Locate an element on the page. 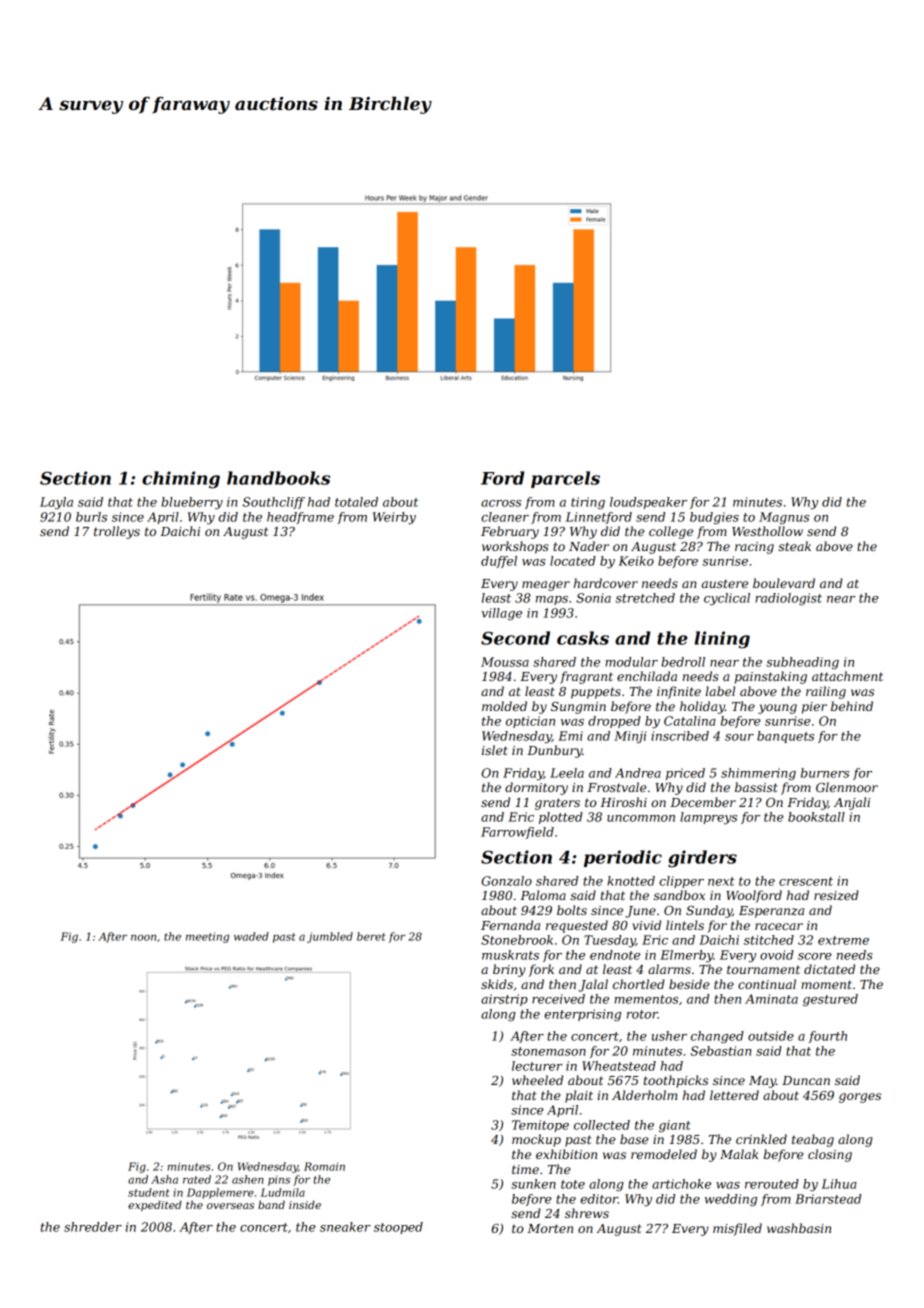 This document has width=924, height=1308. molded is located at coordinates (504, 706).
